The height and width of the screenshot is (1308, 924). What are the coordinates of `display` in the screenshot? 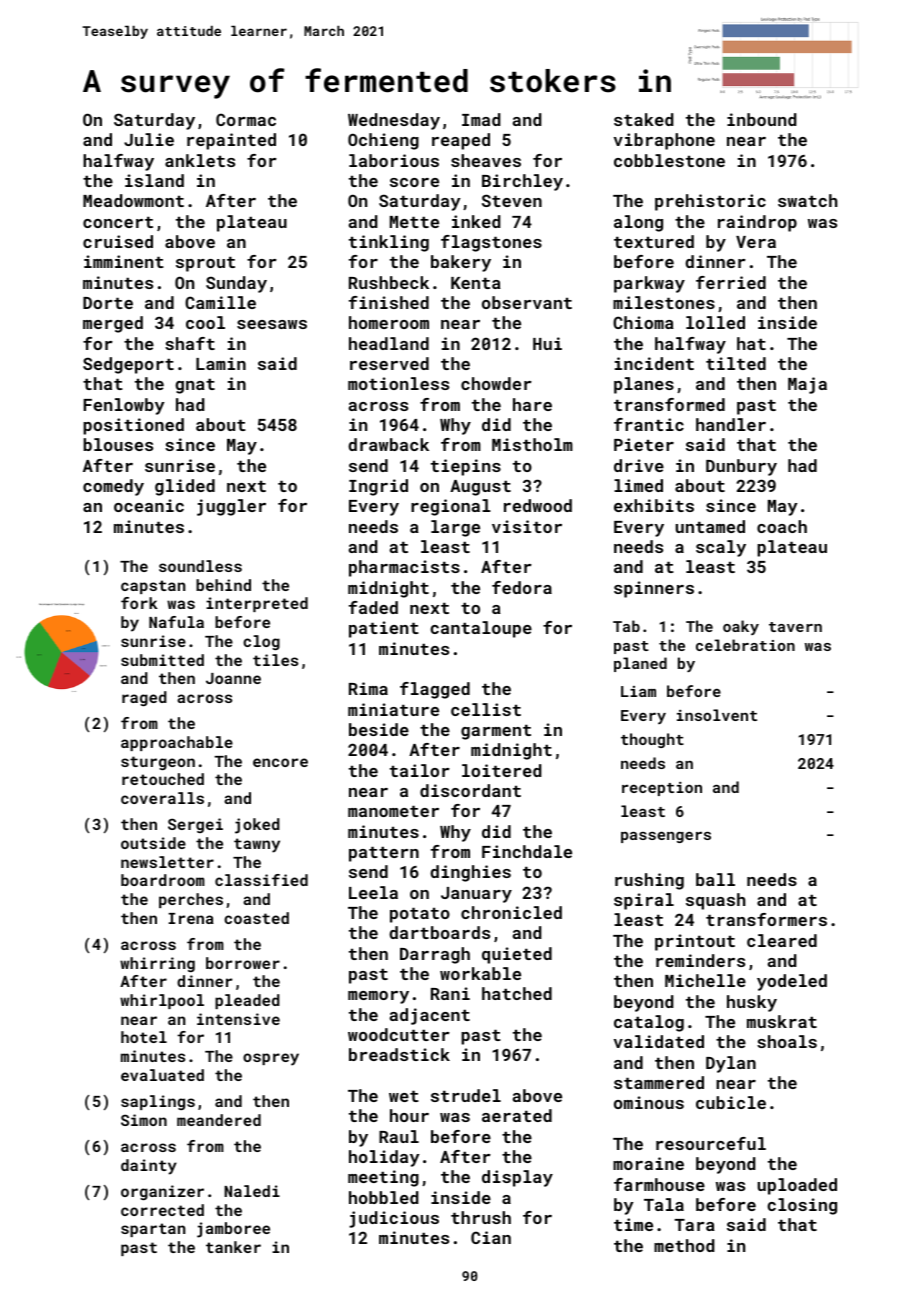 It's located at (517, 1178).
